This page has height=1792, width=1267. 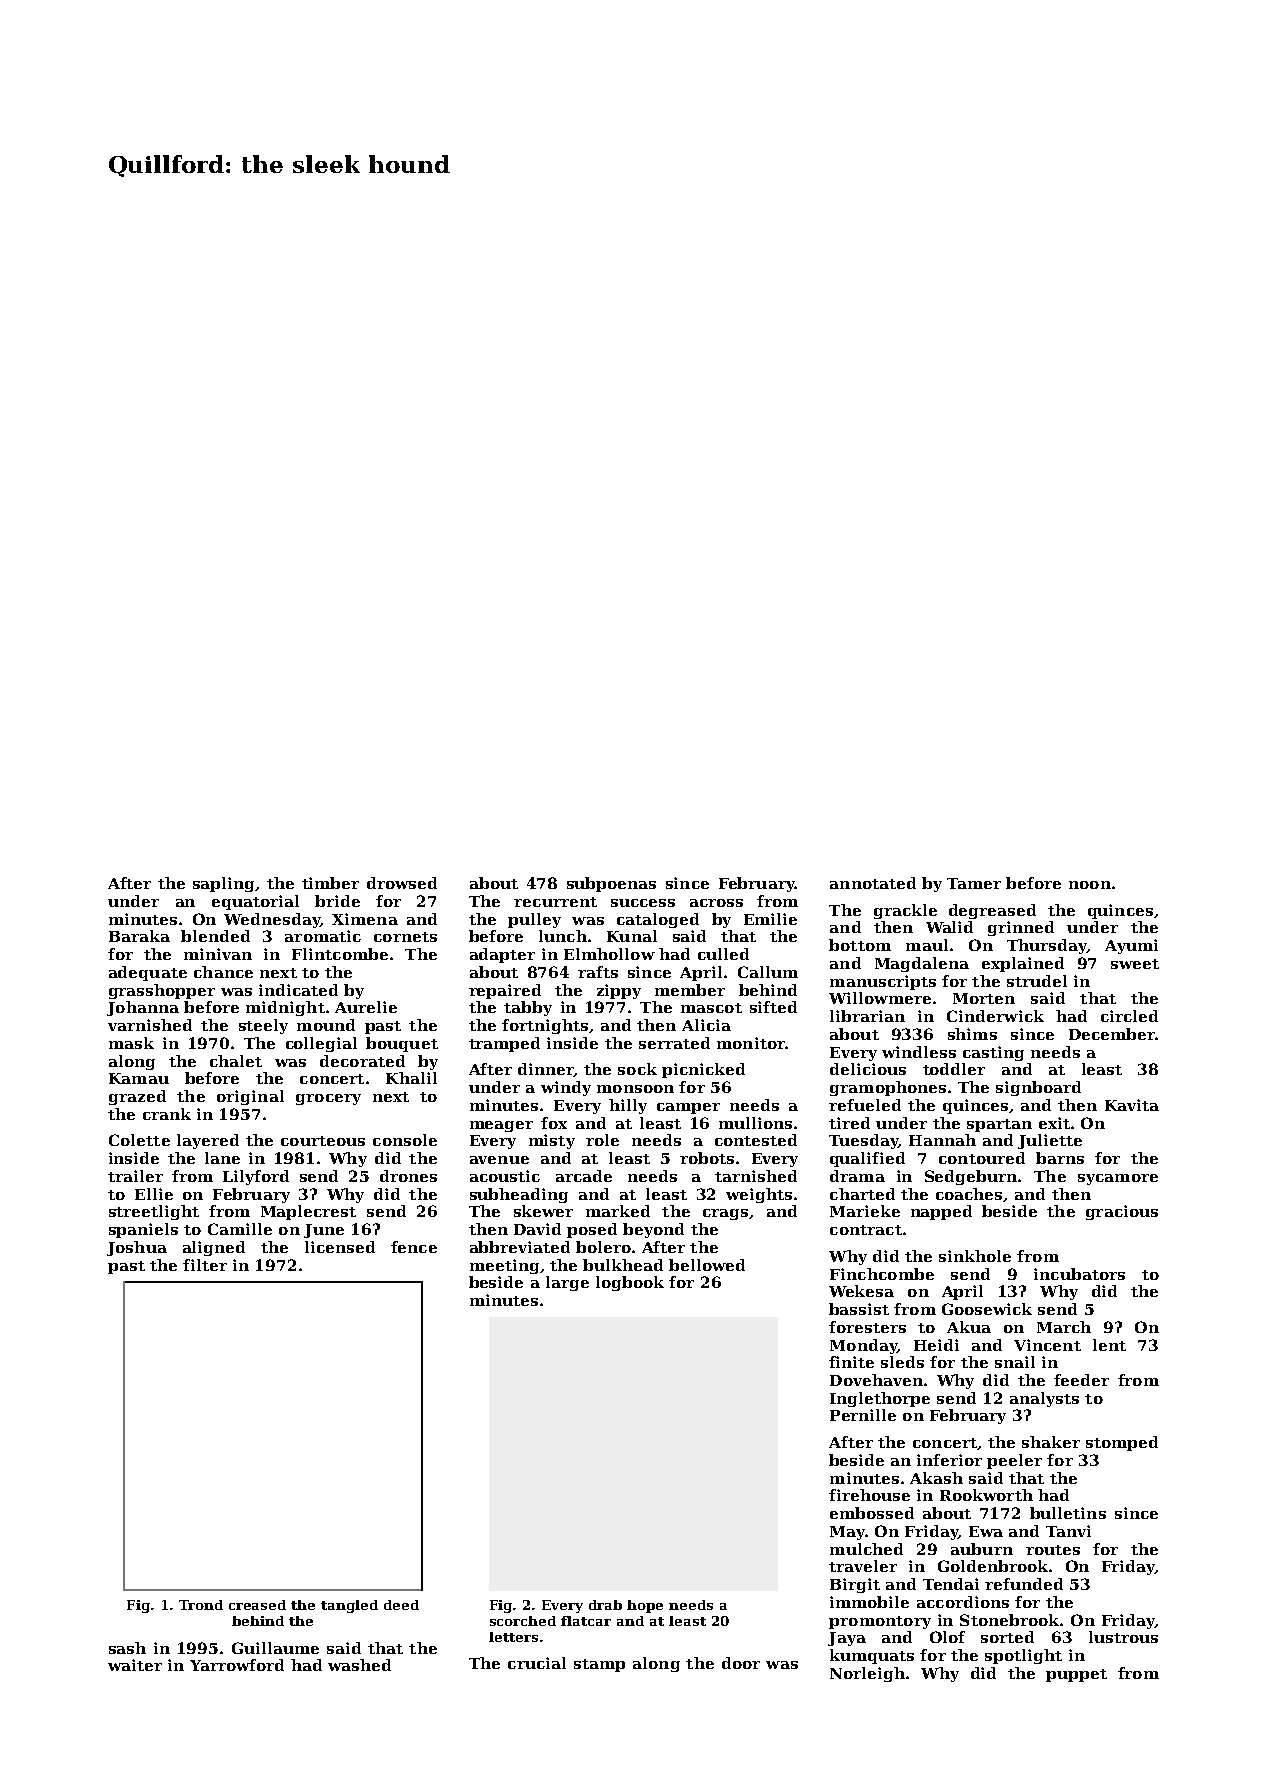 What do you see at coordinates (611, 884) in the page?
I see `subpoenas` at bounding box center [611, 884].
